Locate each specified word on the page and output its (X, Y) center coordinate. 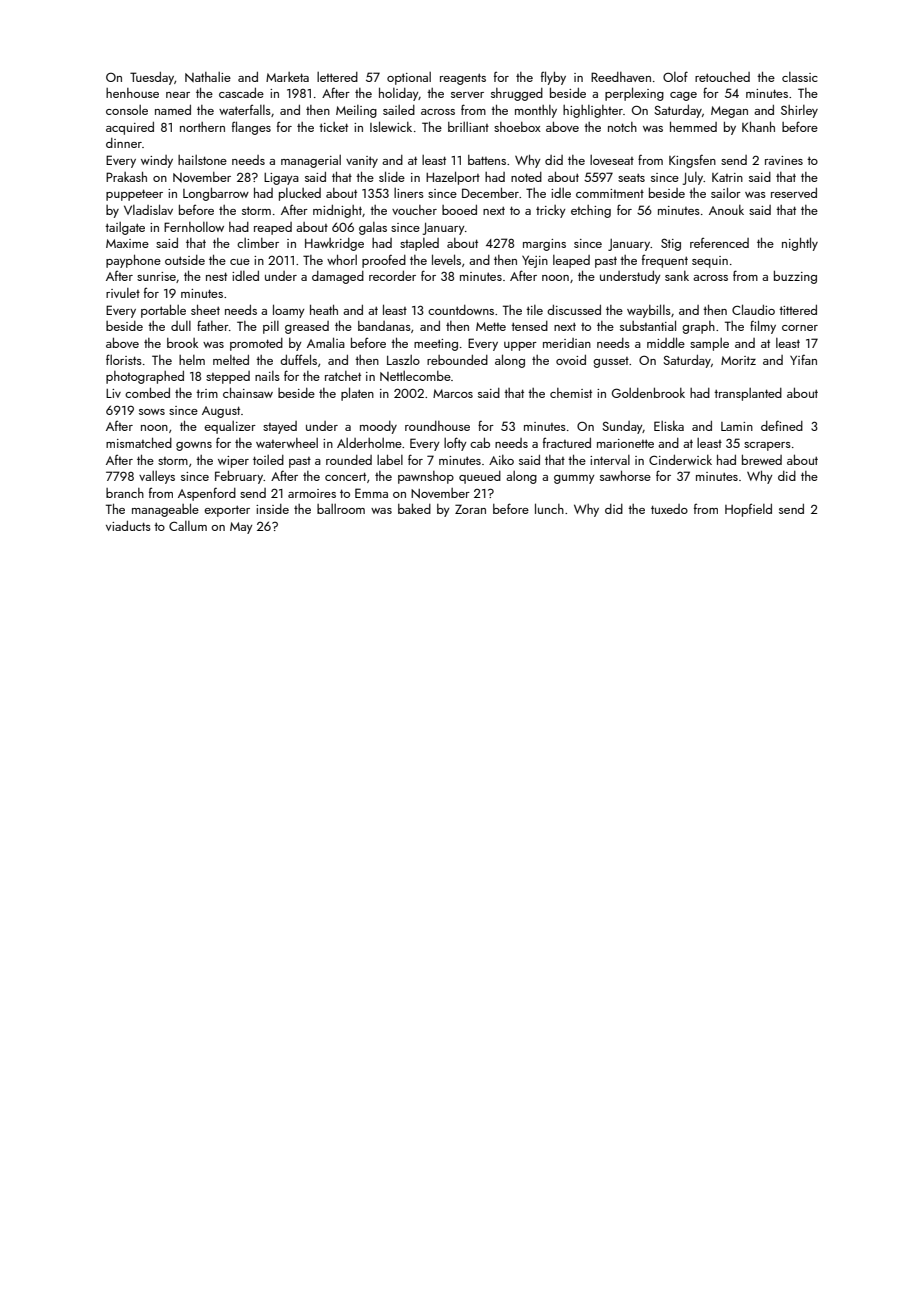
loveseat (612, 160)
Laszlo (403, 360)
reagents (463, 79)
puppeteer (134, 195)
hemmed (693, 127)
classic (800, 77)
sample (709, 344)
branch (125, 493)
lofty (455, 444)
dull (181, 326)
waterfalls (245, 109)
